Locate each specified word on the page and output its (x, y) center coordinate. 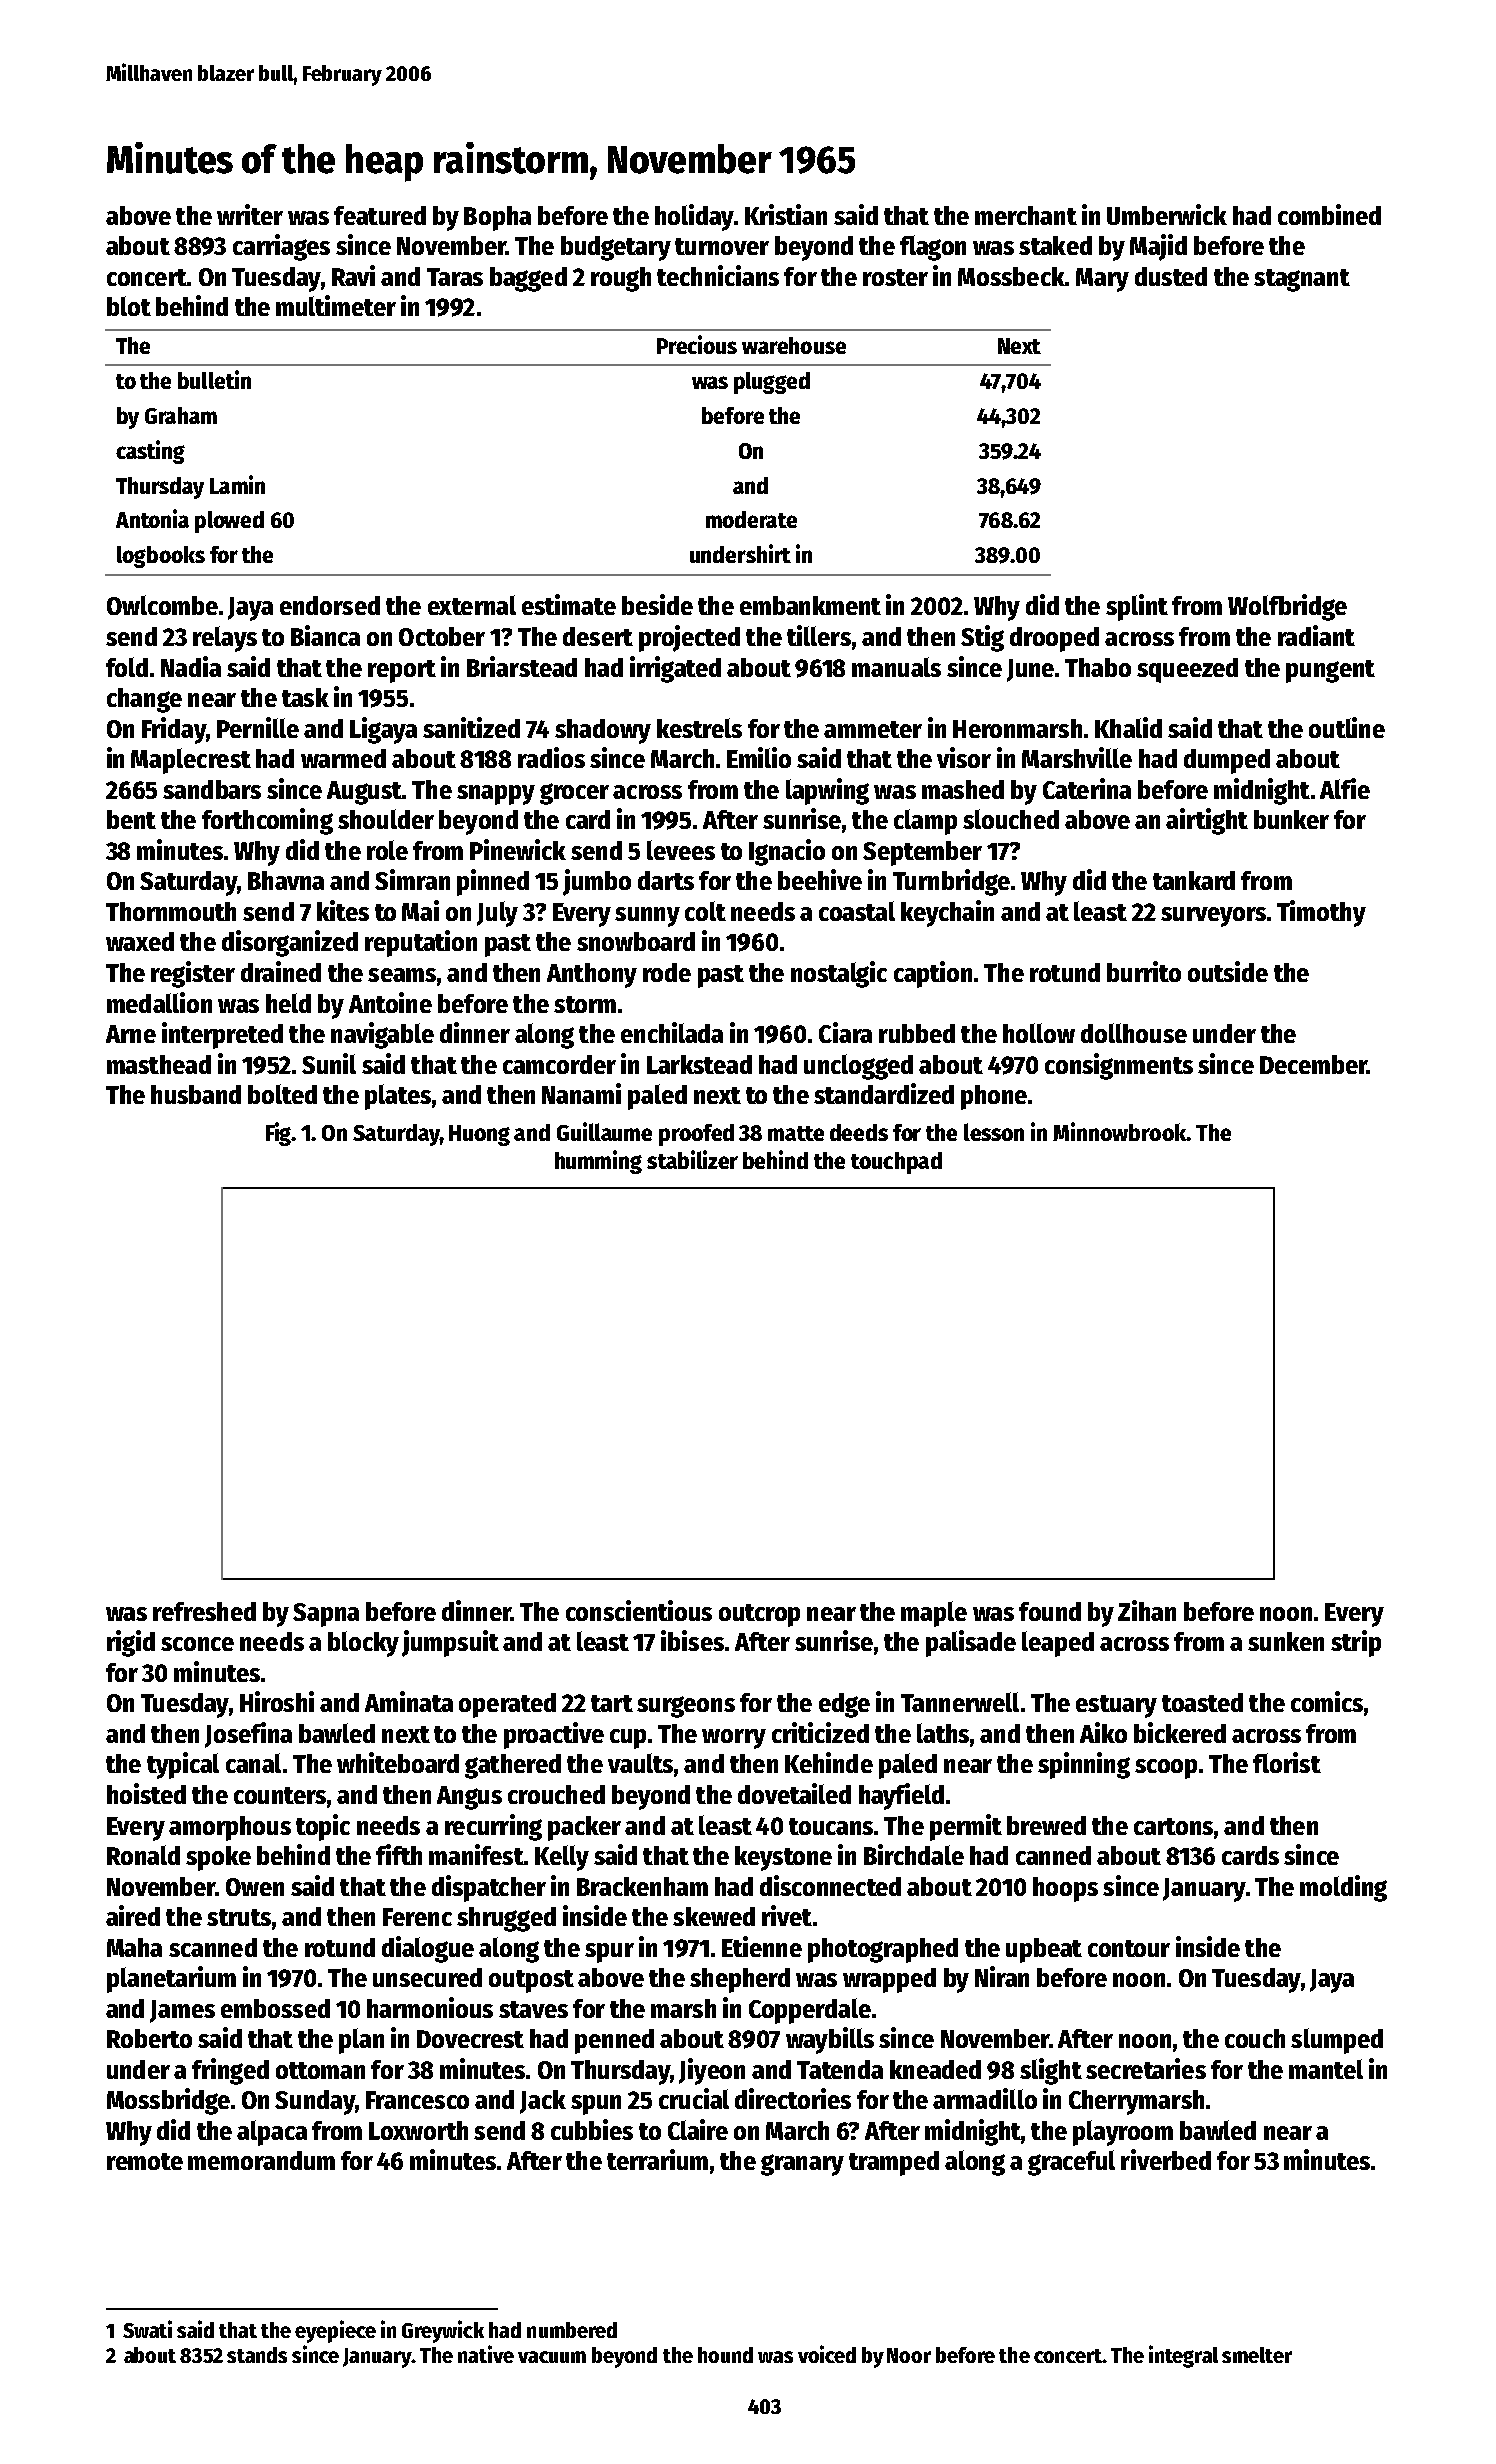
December (1313, 1064)
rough (621, 279)
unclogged (858, 1067)
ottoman (320, 2070)
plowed (229, 522)
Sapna (326, 1615)
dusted (1171, 276)
